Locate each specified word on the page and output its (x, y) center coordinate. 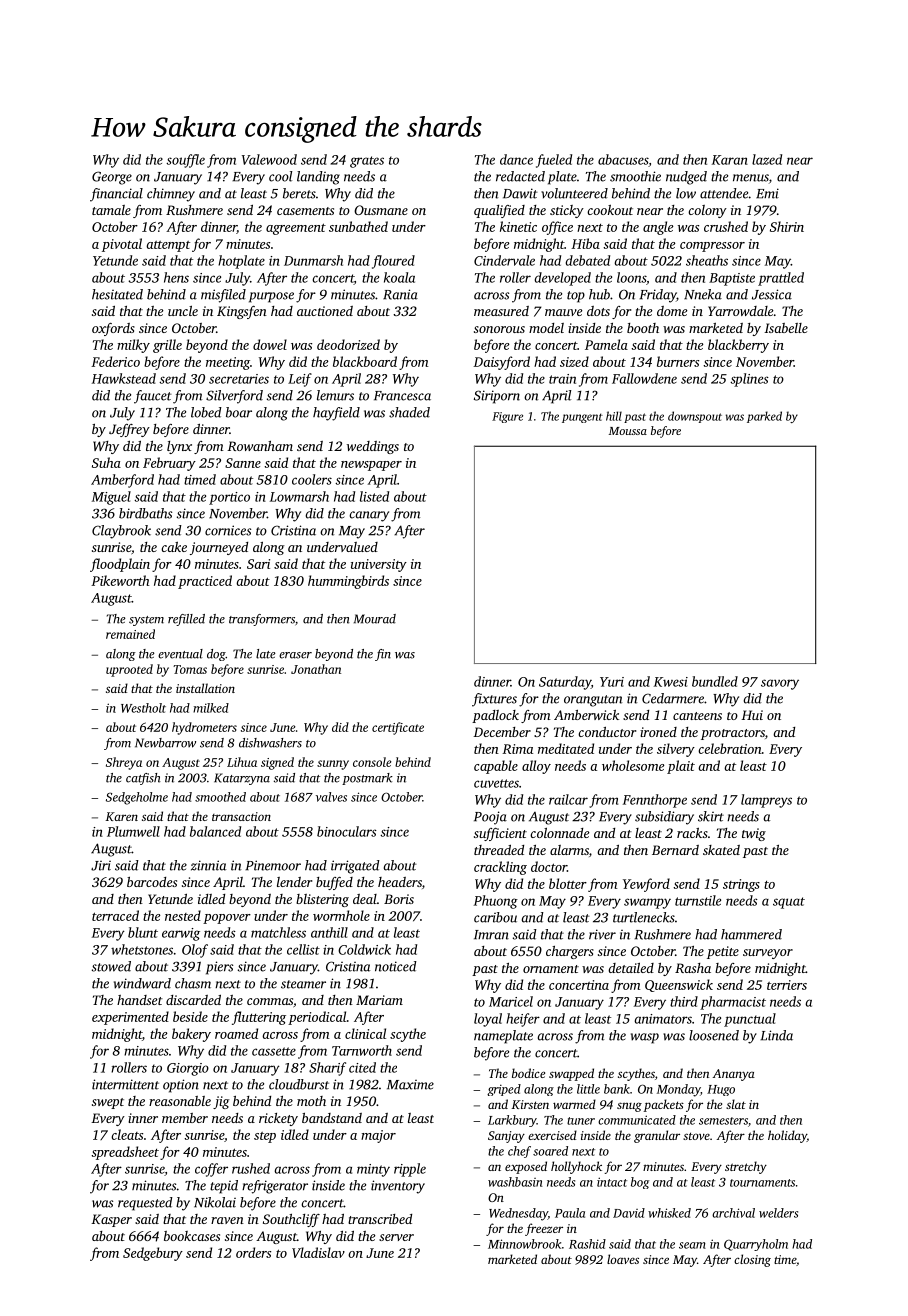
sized (574, 361)
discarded (193, 1000)
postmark (367, 779)
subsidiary (664, 818)
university (379, 565)
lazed (767, 159)
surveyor (768, 954)
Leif (300, 380)
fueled (554, 161)
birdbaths (145, 513)
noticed (396, 966)
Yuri (612, 682)
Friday (657, 296)
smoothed (220, 797)
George (112, 178)
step (265, 1137)
